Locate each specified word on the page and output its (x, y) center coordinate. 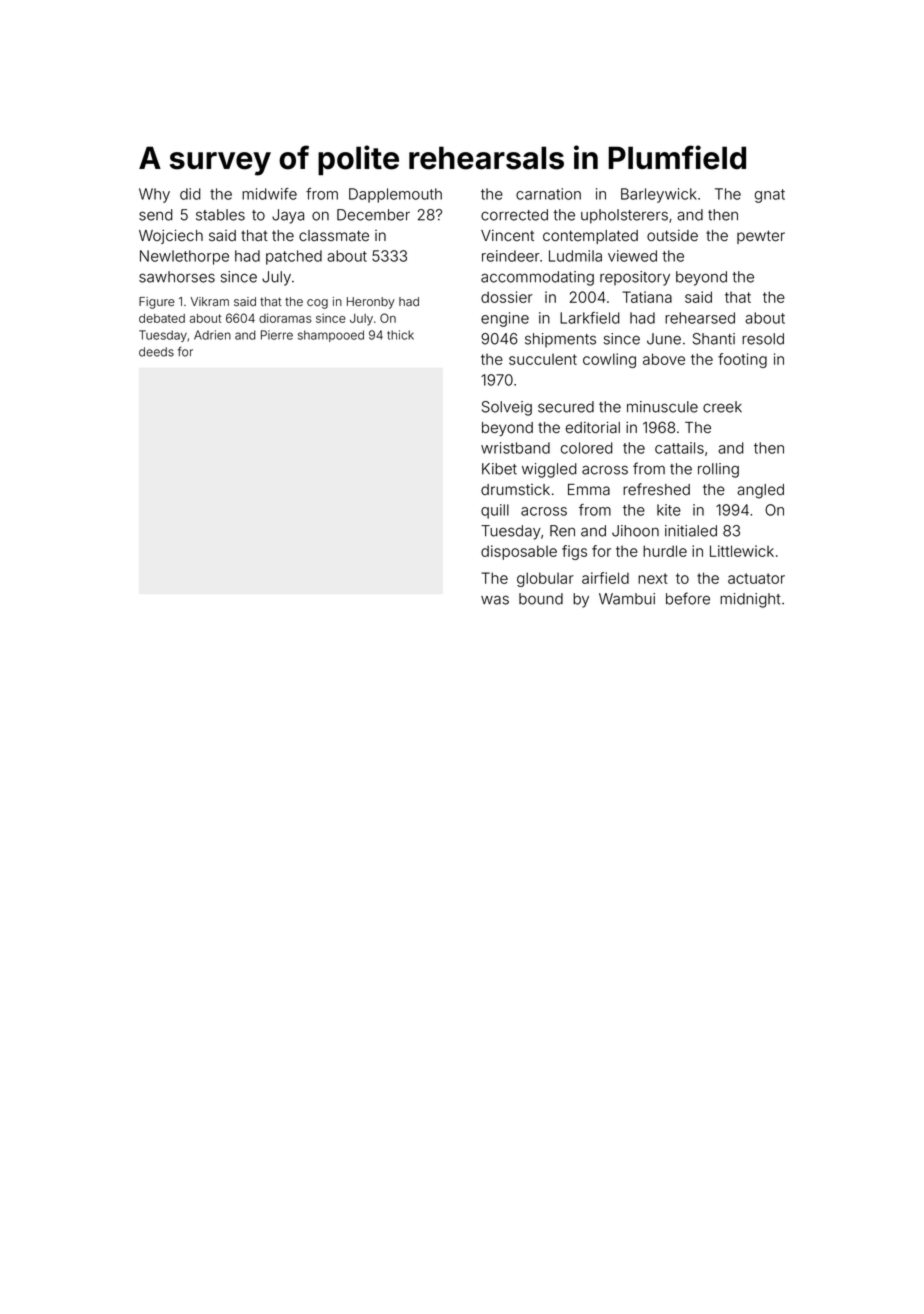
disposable (519, 552)
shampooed (331, 336)
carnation (548, 194)
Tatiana (647, 297)
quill (495, 511)
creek (722, 407)
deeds (156, 352)
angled (760, 491)
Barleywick (659, 195)
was (495, 600)
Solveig (507, 408)
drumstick (515, 490)
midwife (269, 194)
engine (505, 319)
